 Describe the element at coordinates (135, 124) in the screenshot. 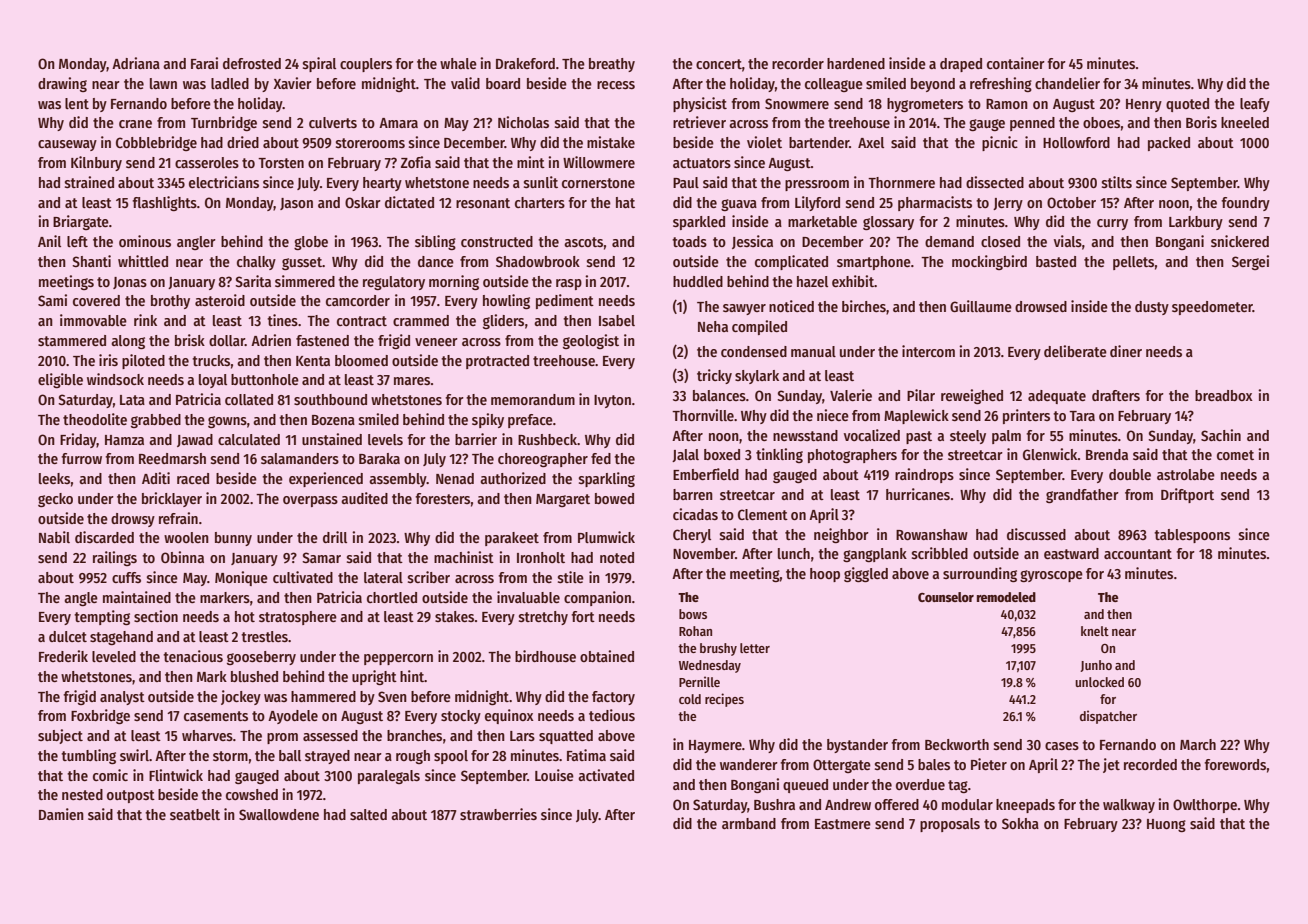

I see `crane` at that location.
